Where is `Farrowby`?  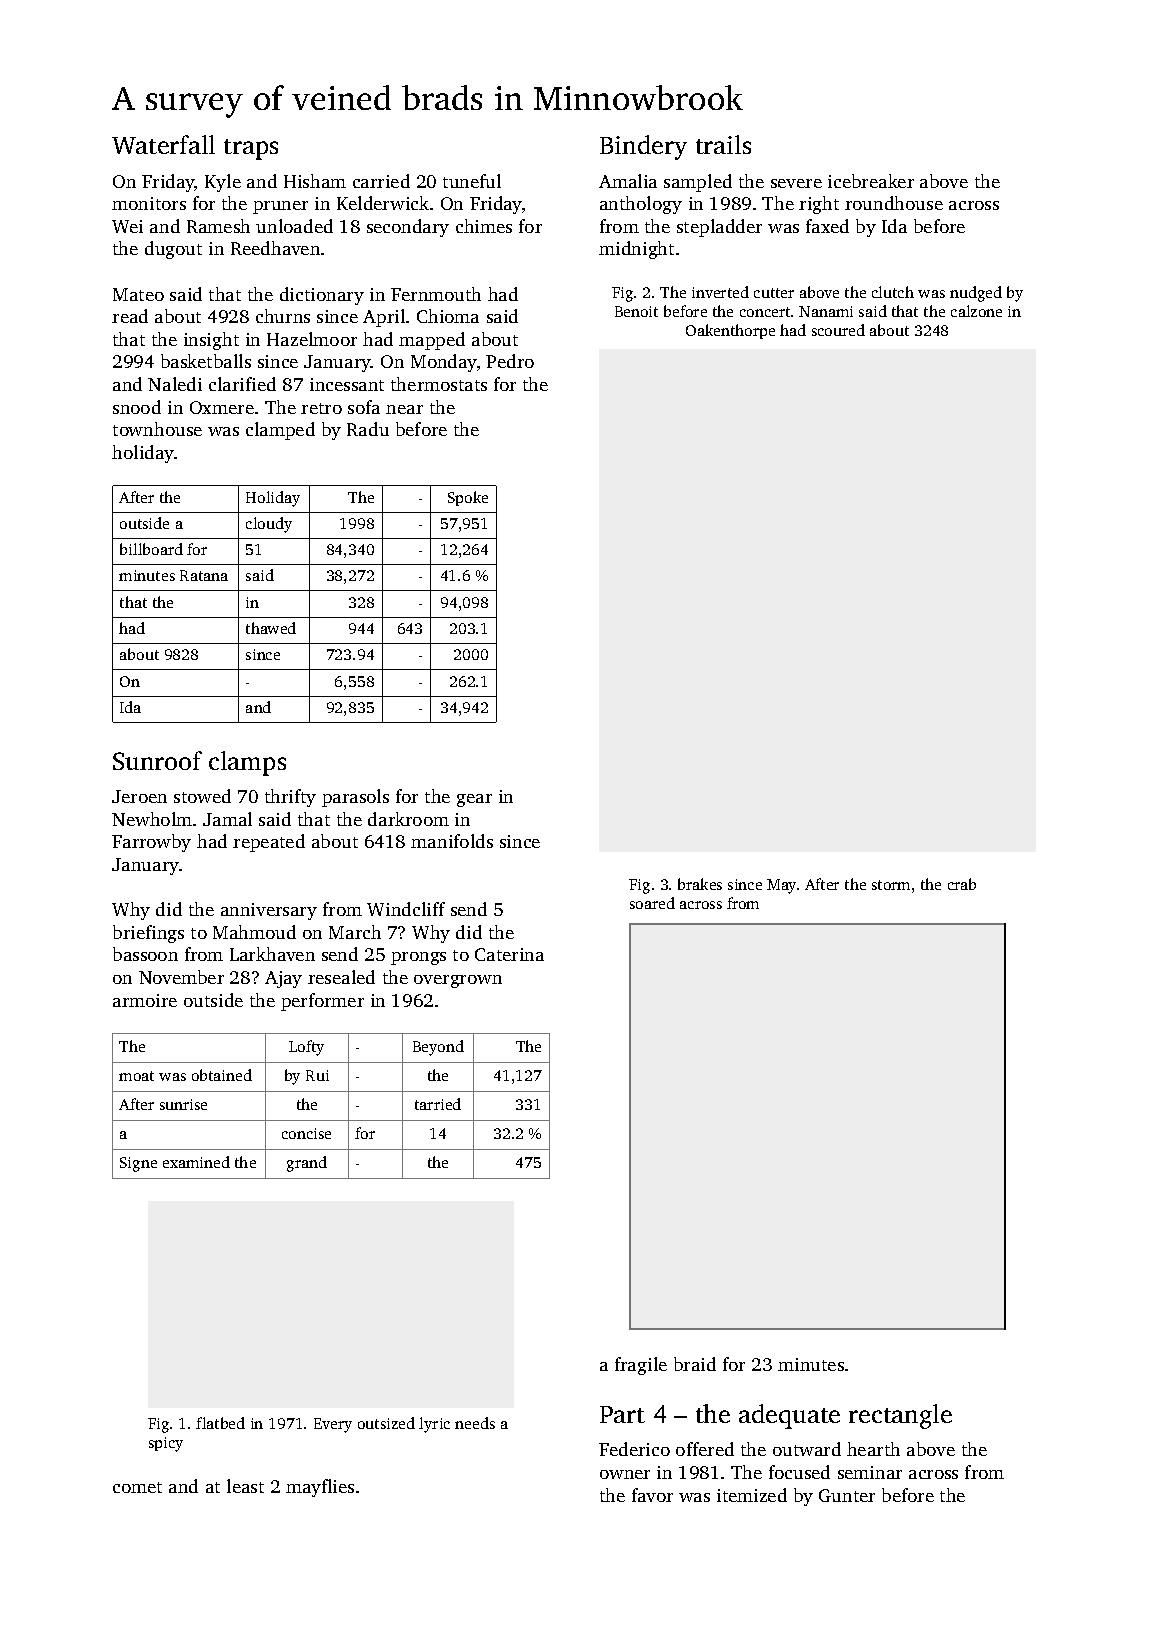 Farrowby is located at coordinates (151, 843).
